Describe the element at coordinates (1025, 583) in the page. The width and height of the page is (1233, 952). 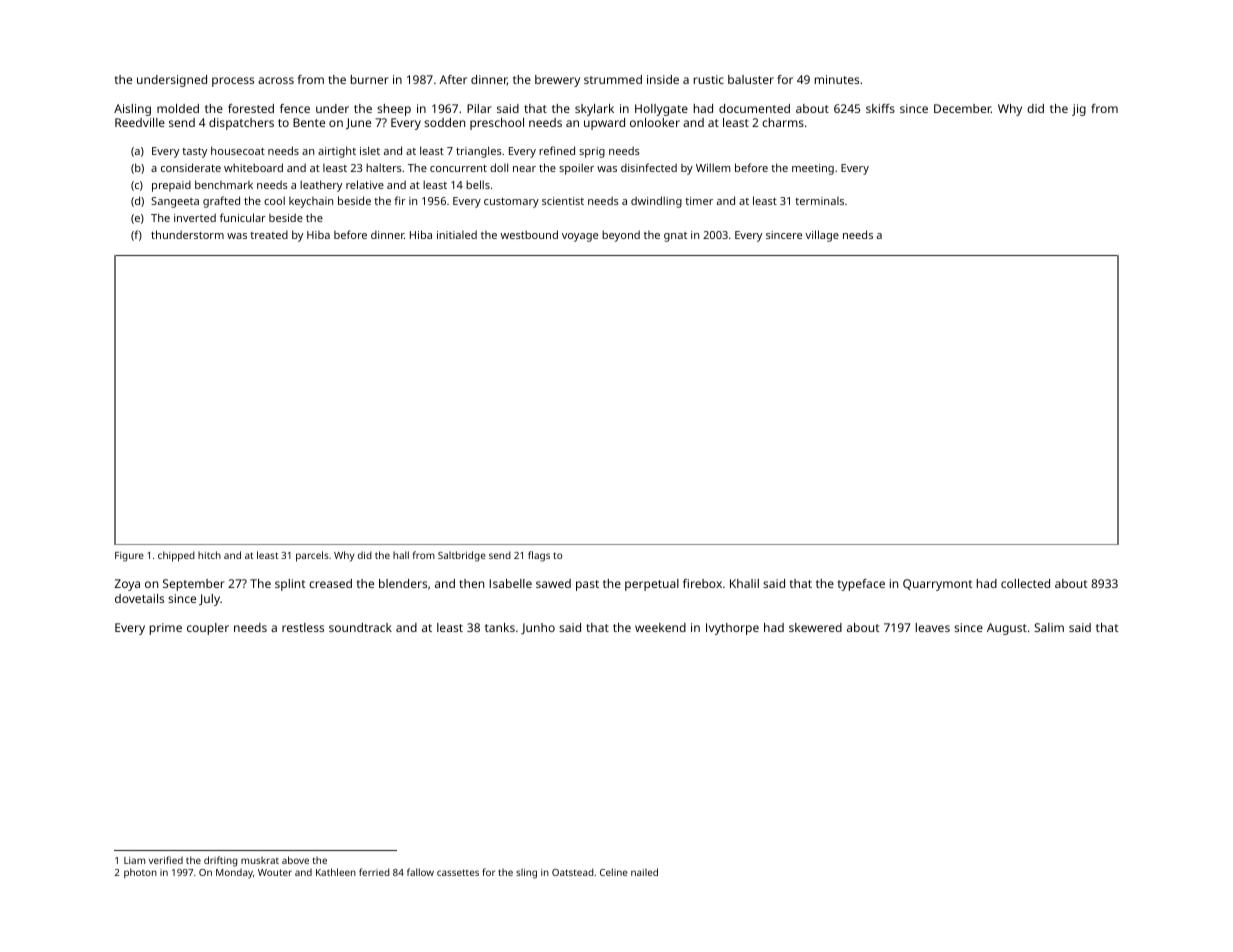
I see `collected` at that location.
